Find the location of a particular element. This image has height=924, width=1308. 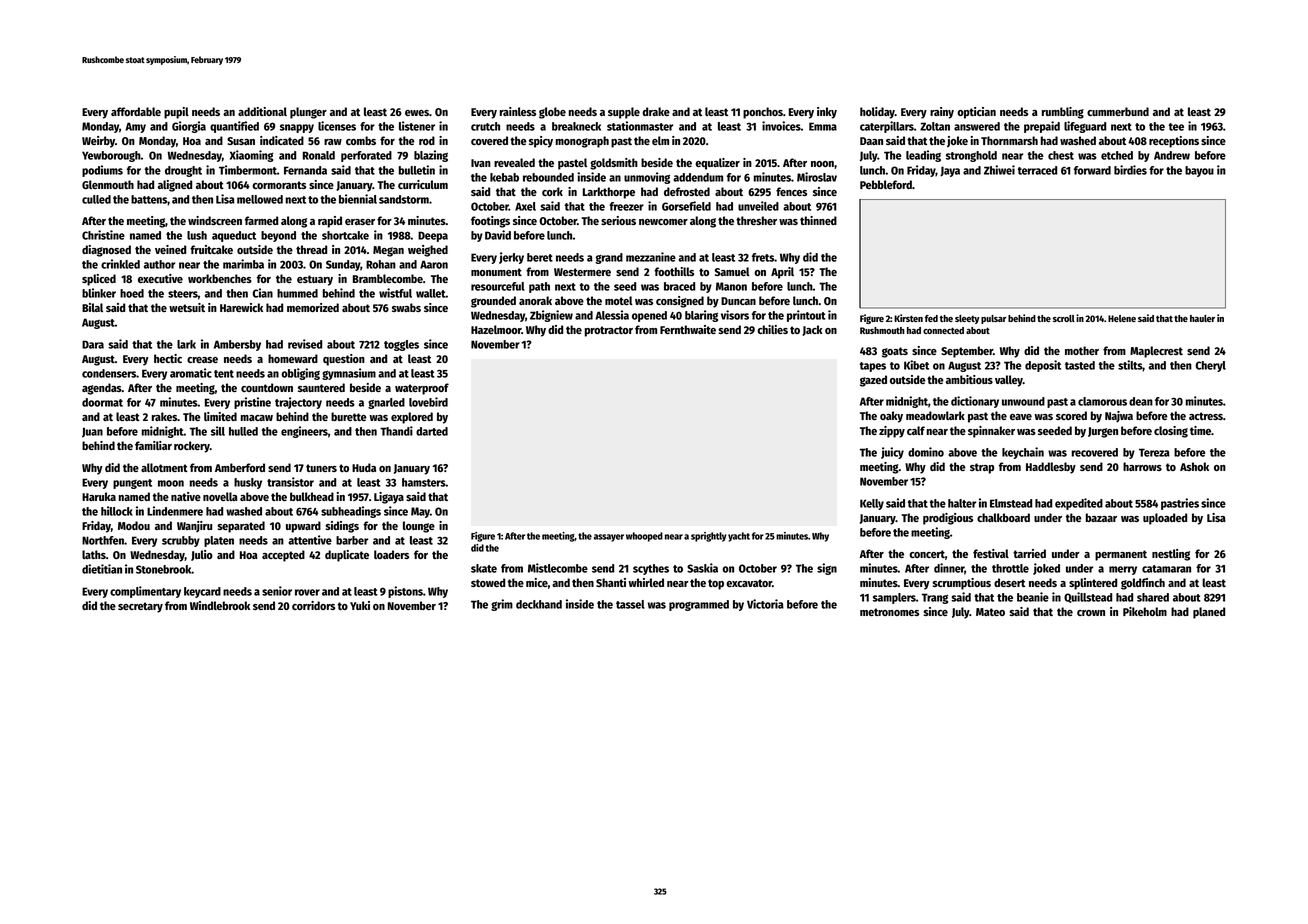

cummerbund is located at coordinates (1118, 111).
